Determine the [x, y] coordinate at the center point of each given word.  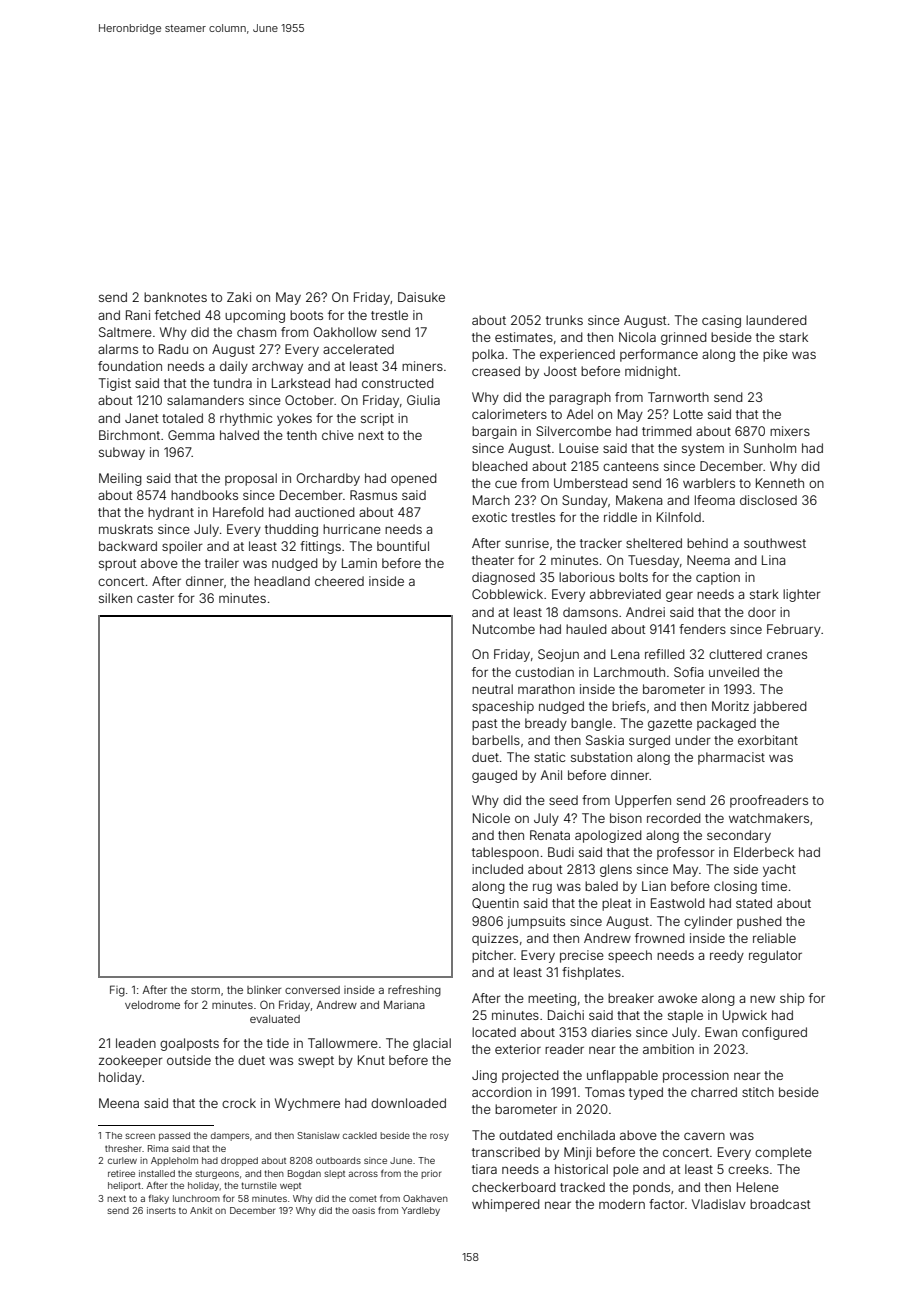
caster [155, 598]
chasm [256, 332]
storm [205, 990]
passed [174, 1136]
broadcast [780, 1204]
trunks [564, 320]
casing [721, 321]
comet [363, 1199]
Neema [708, 560]
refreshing [414, 991]
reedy [727, 956]
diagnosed [503, 578]
